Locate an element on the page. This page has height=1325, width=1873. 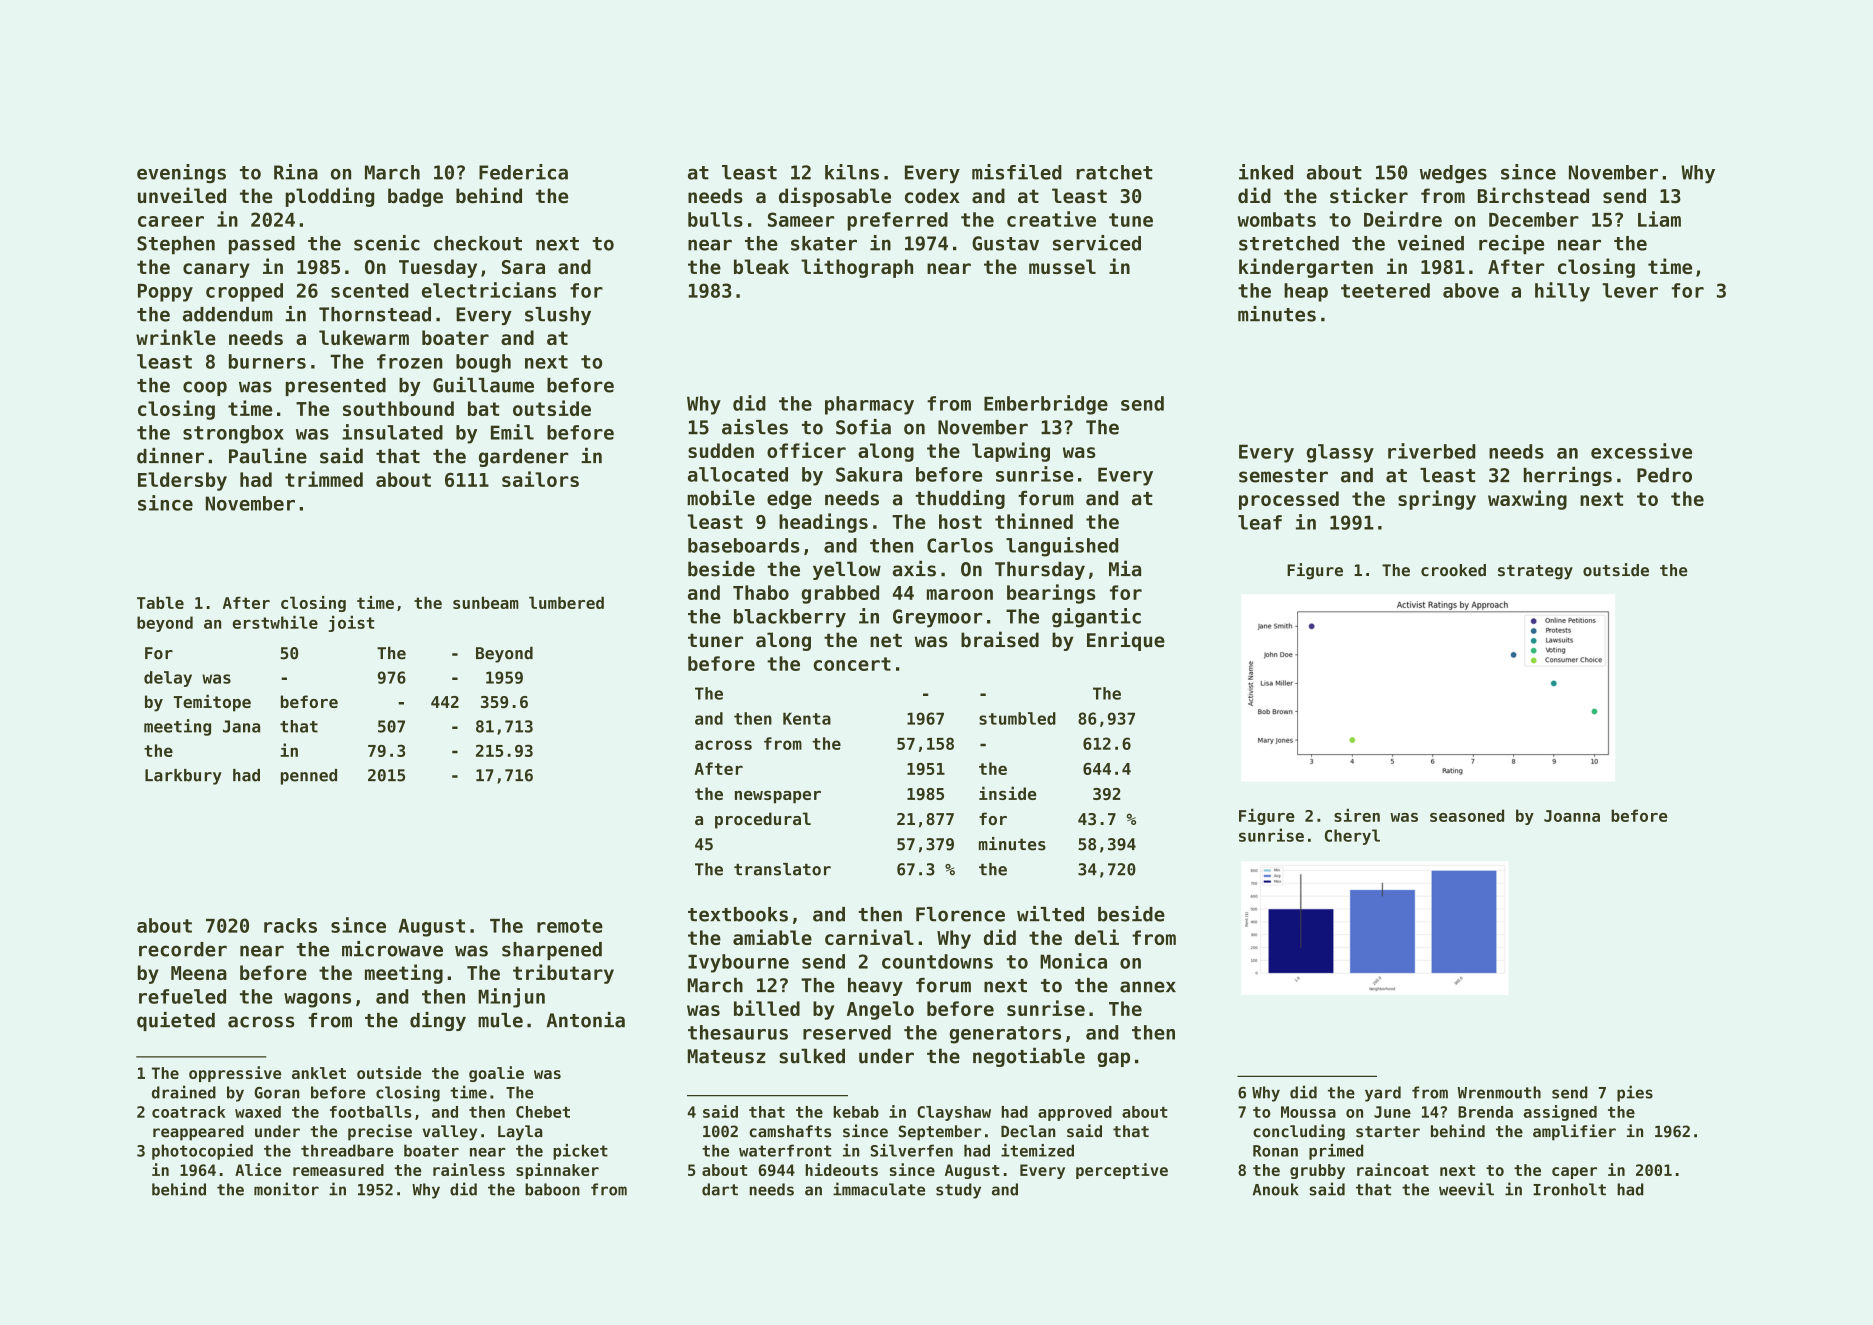
Cheryl is located at coordinates (1352, 837).
